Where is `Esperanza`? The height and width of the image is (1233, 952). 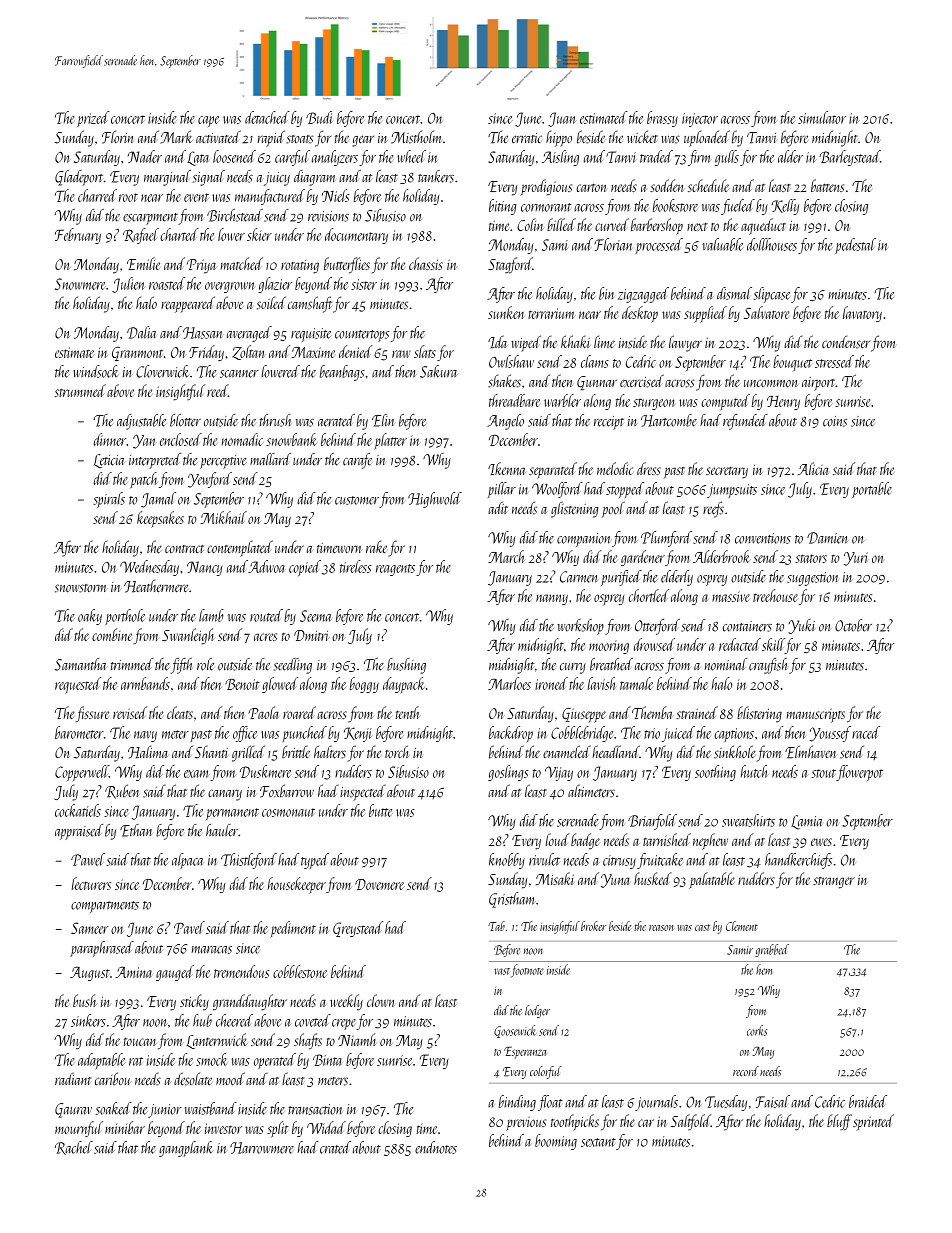
Esperanza is located at coordinates (525, 1053).
